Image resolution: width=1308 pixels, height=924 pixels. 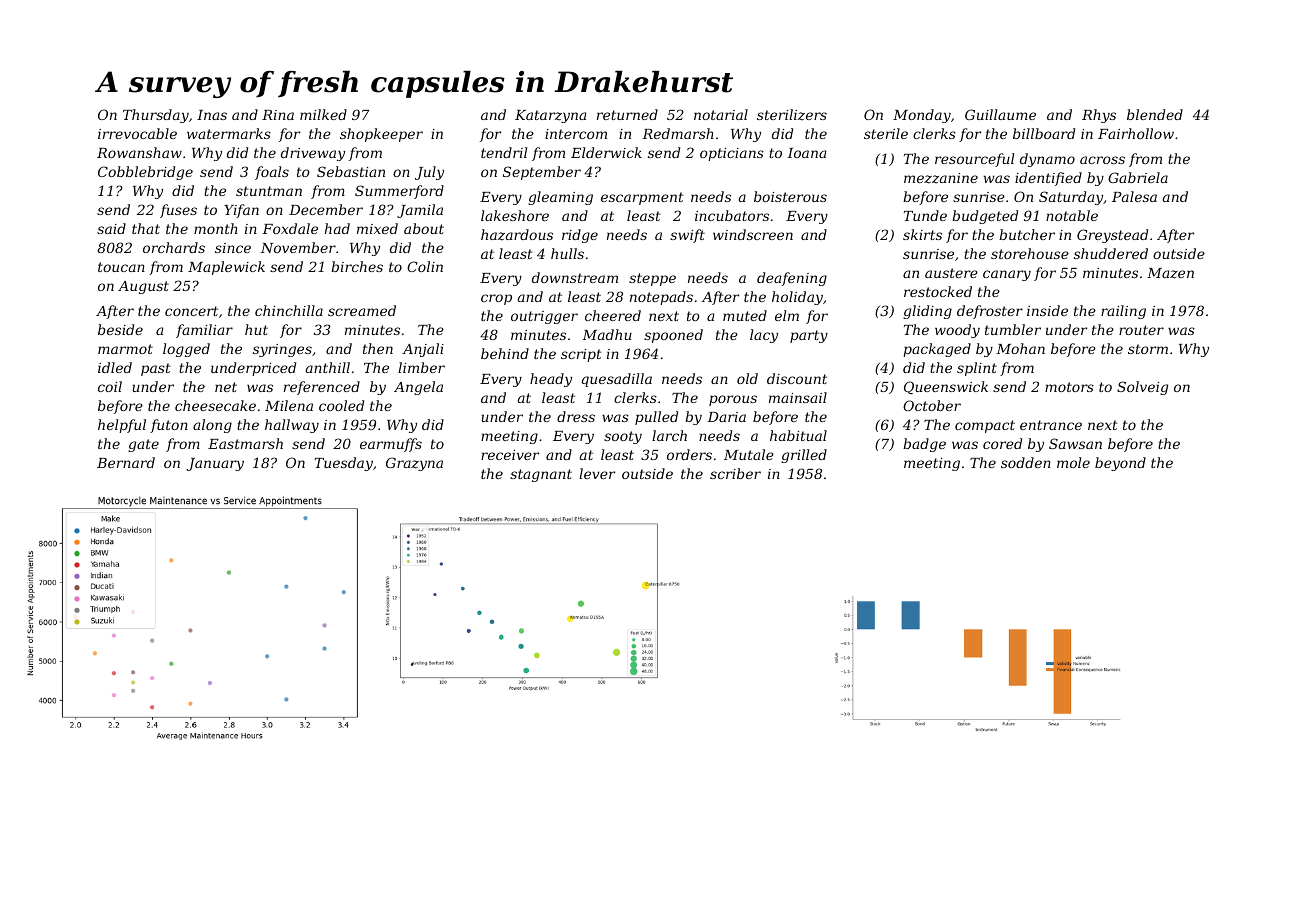 I want to click on Elderwick, so click(x=606, y=152).
